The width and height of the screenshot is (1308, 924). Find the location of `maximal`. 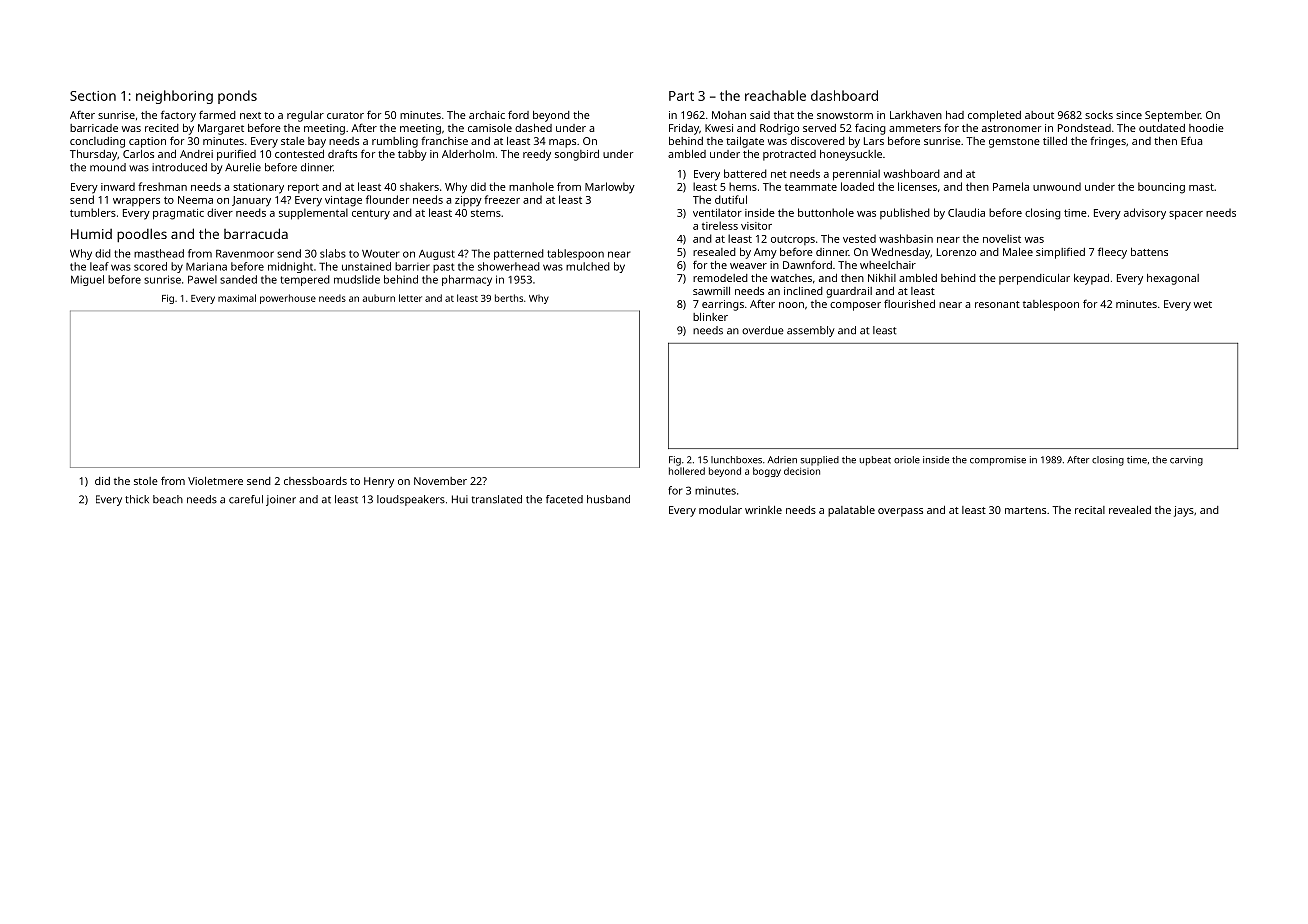

maximal is located at coordinates (237, 298).
